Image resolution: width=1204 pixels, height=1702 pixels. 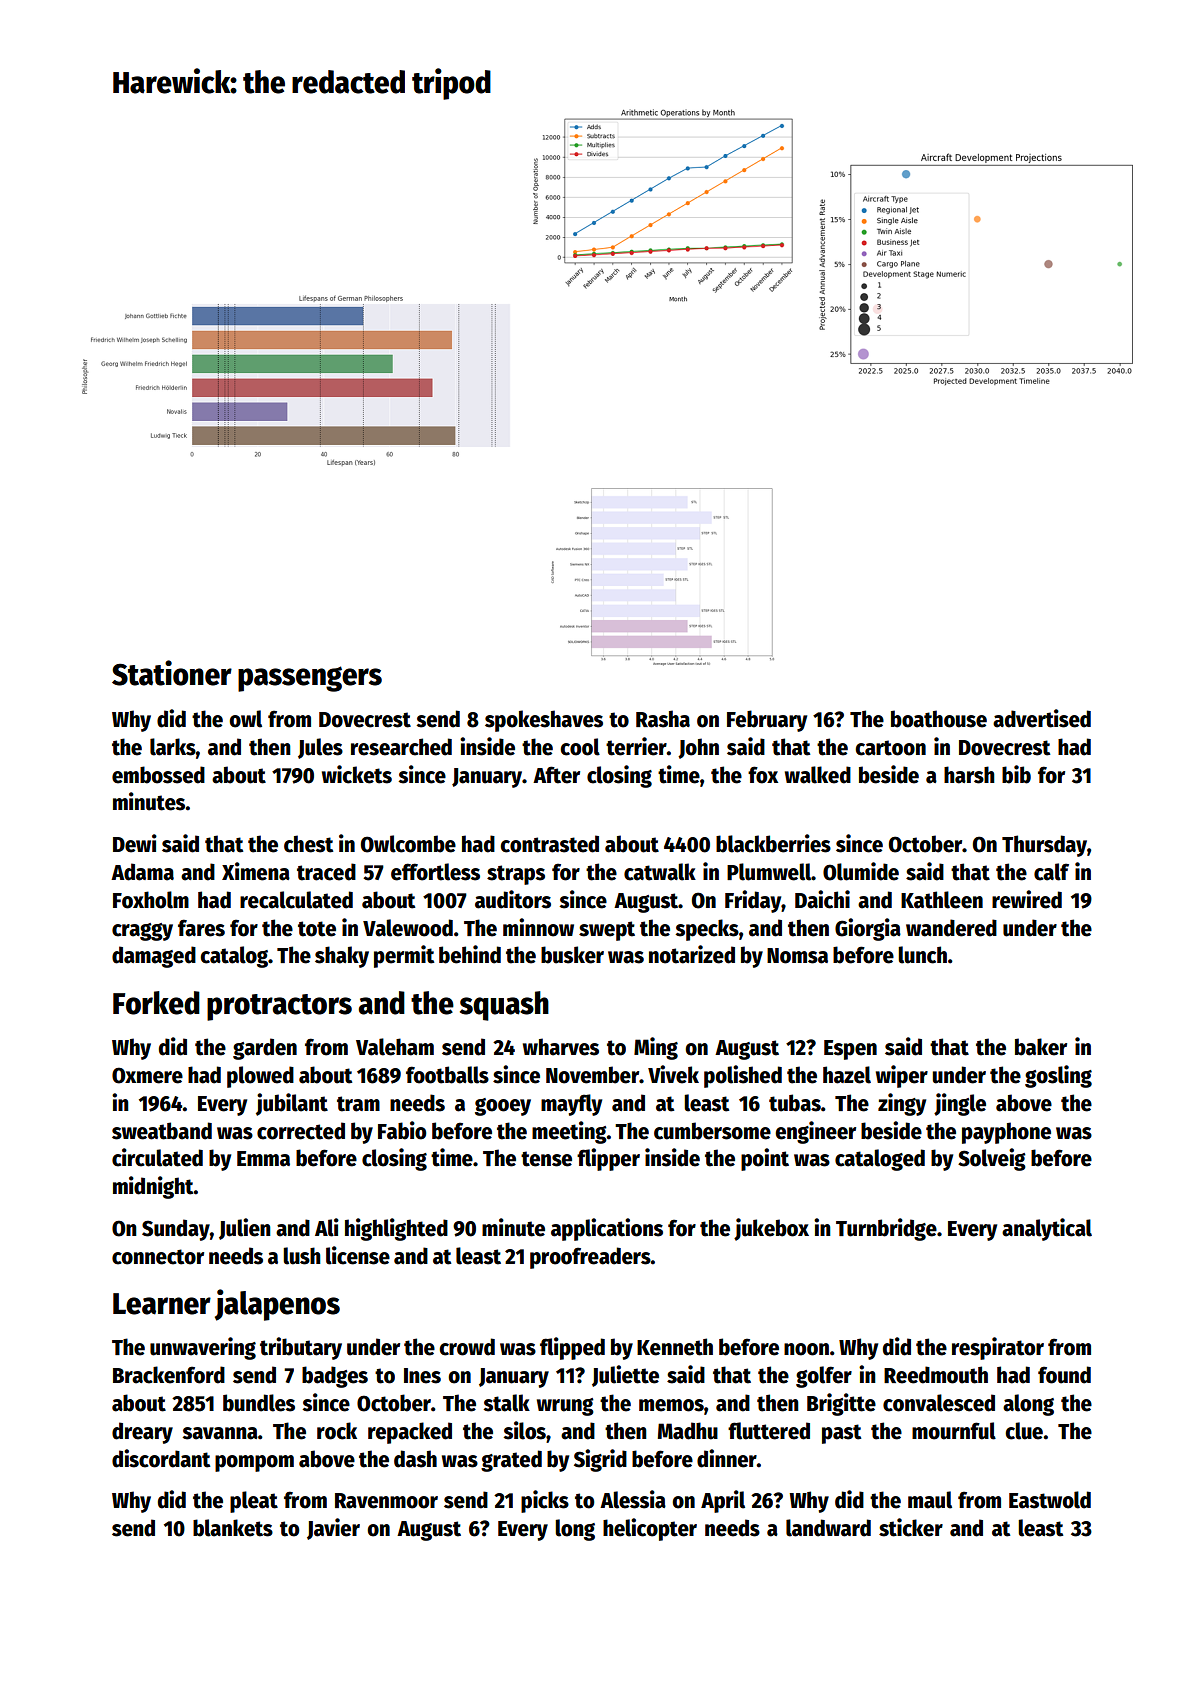 I want to click on advertised, so click(x=1042, y=718).
